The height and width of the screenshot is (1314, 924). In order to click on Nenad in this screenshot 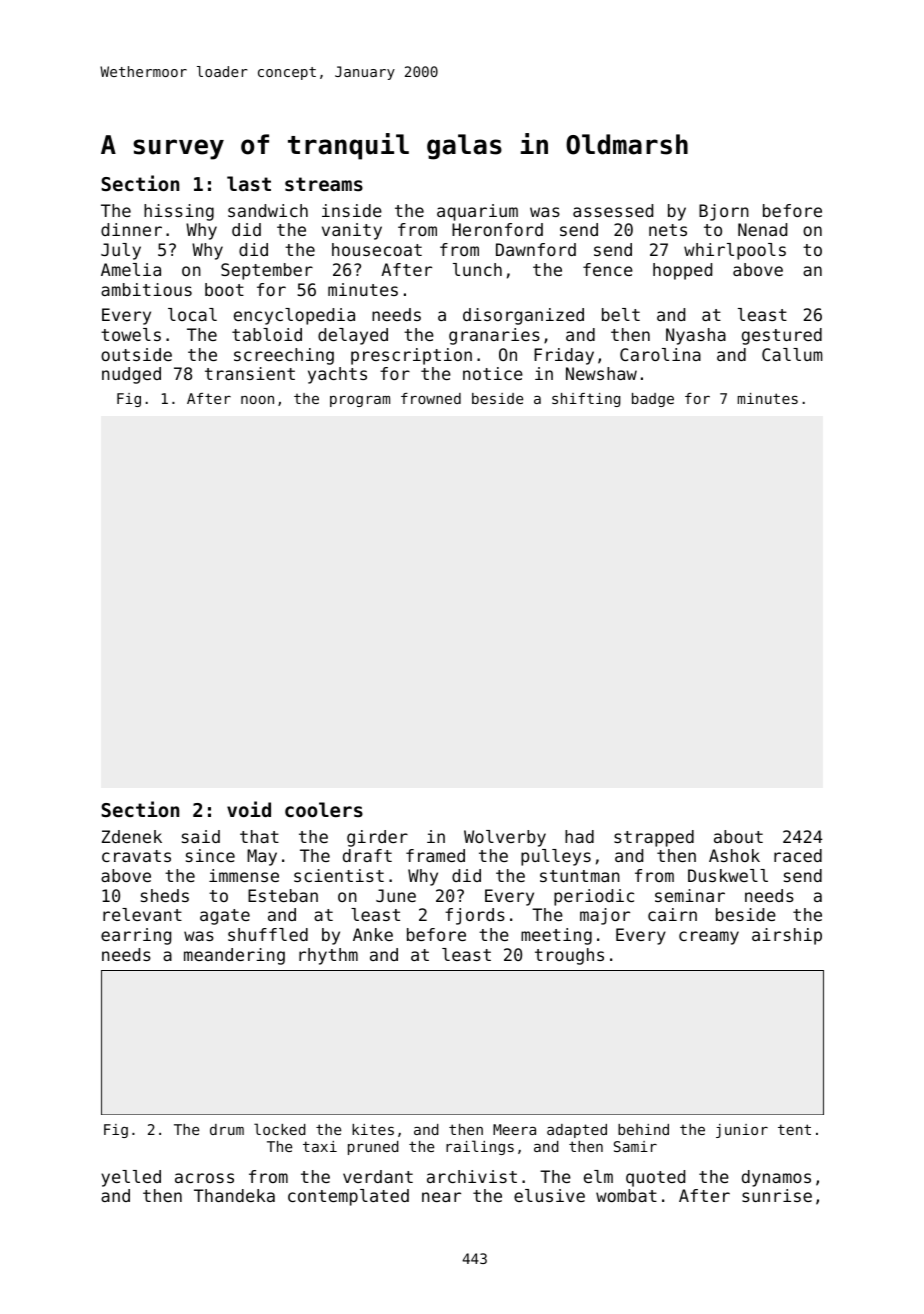, I will do `click(762, 229)`.
